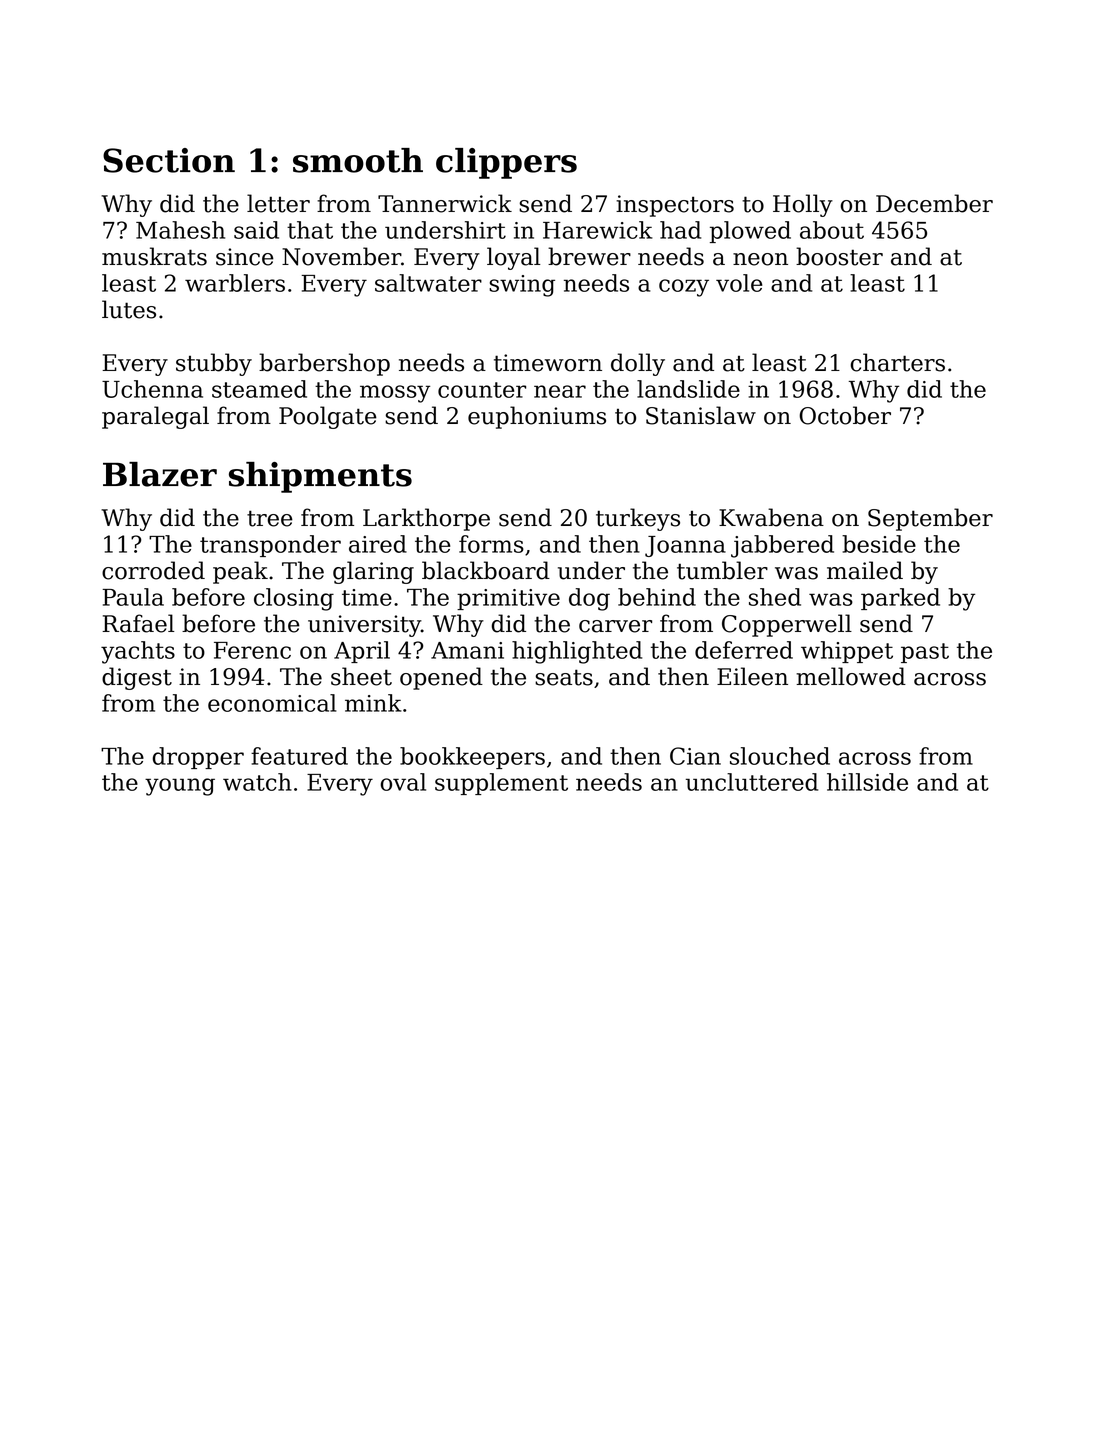  I want to click on watch, so click(257, 782).
